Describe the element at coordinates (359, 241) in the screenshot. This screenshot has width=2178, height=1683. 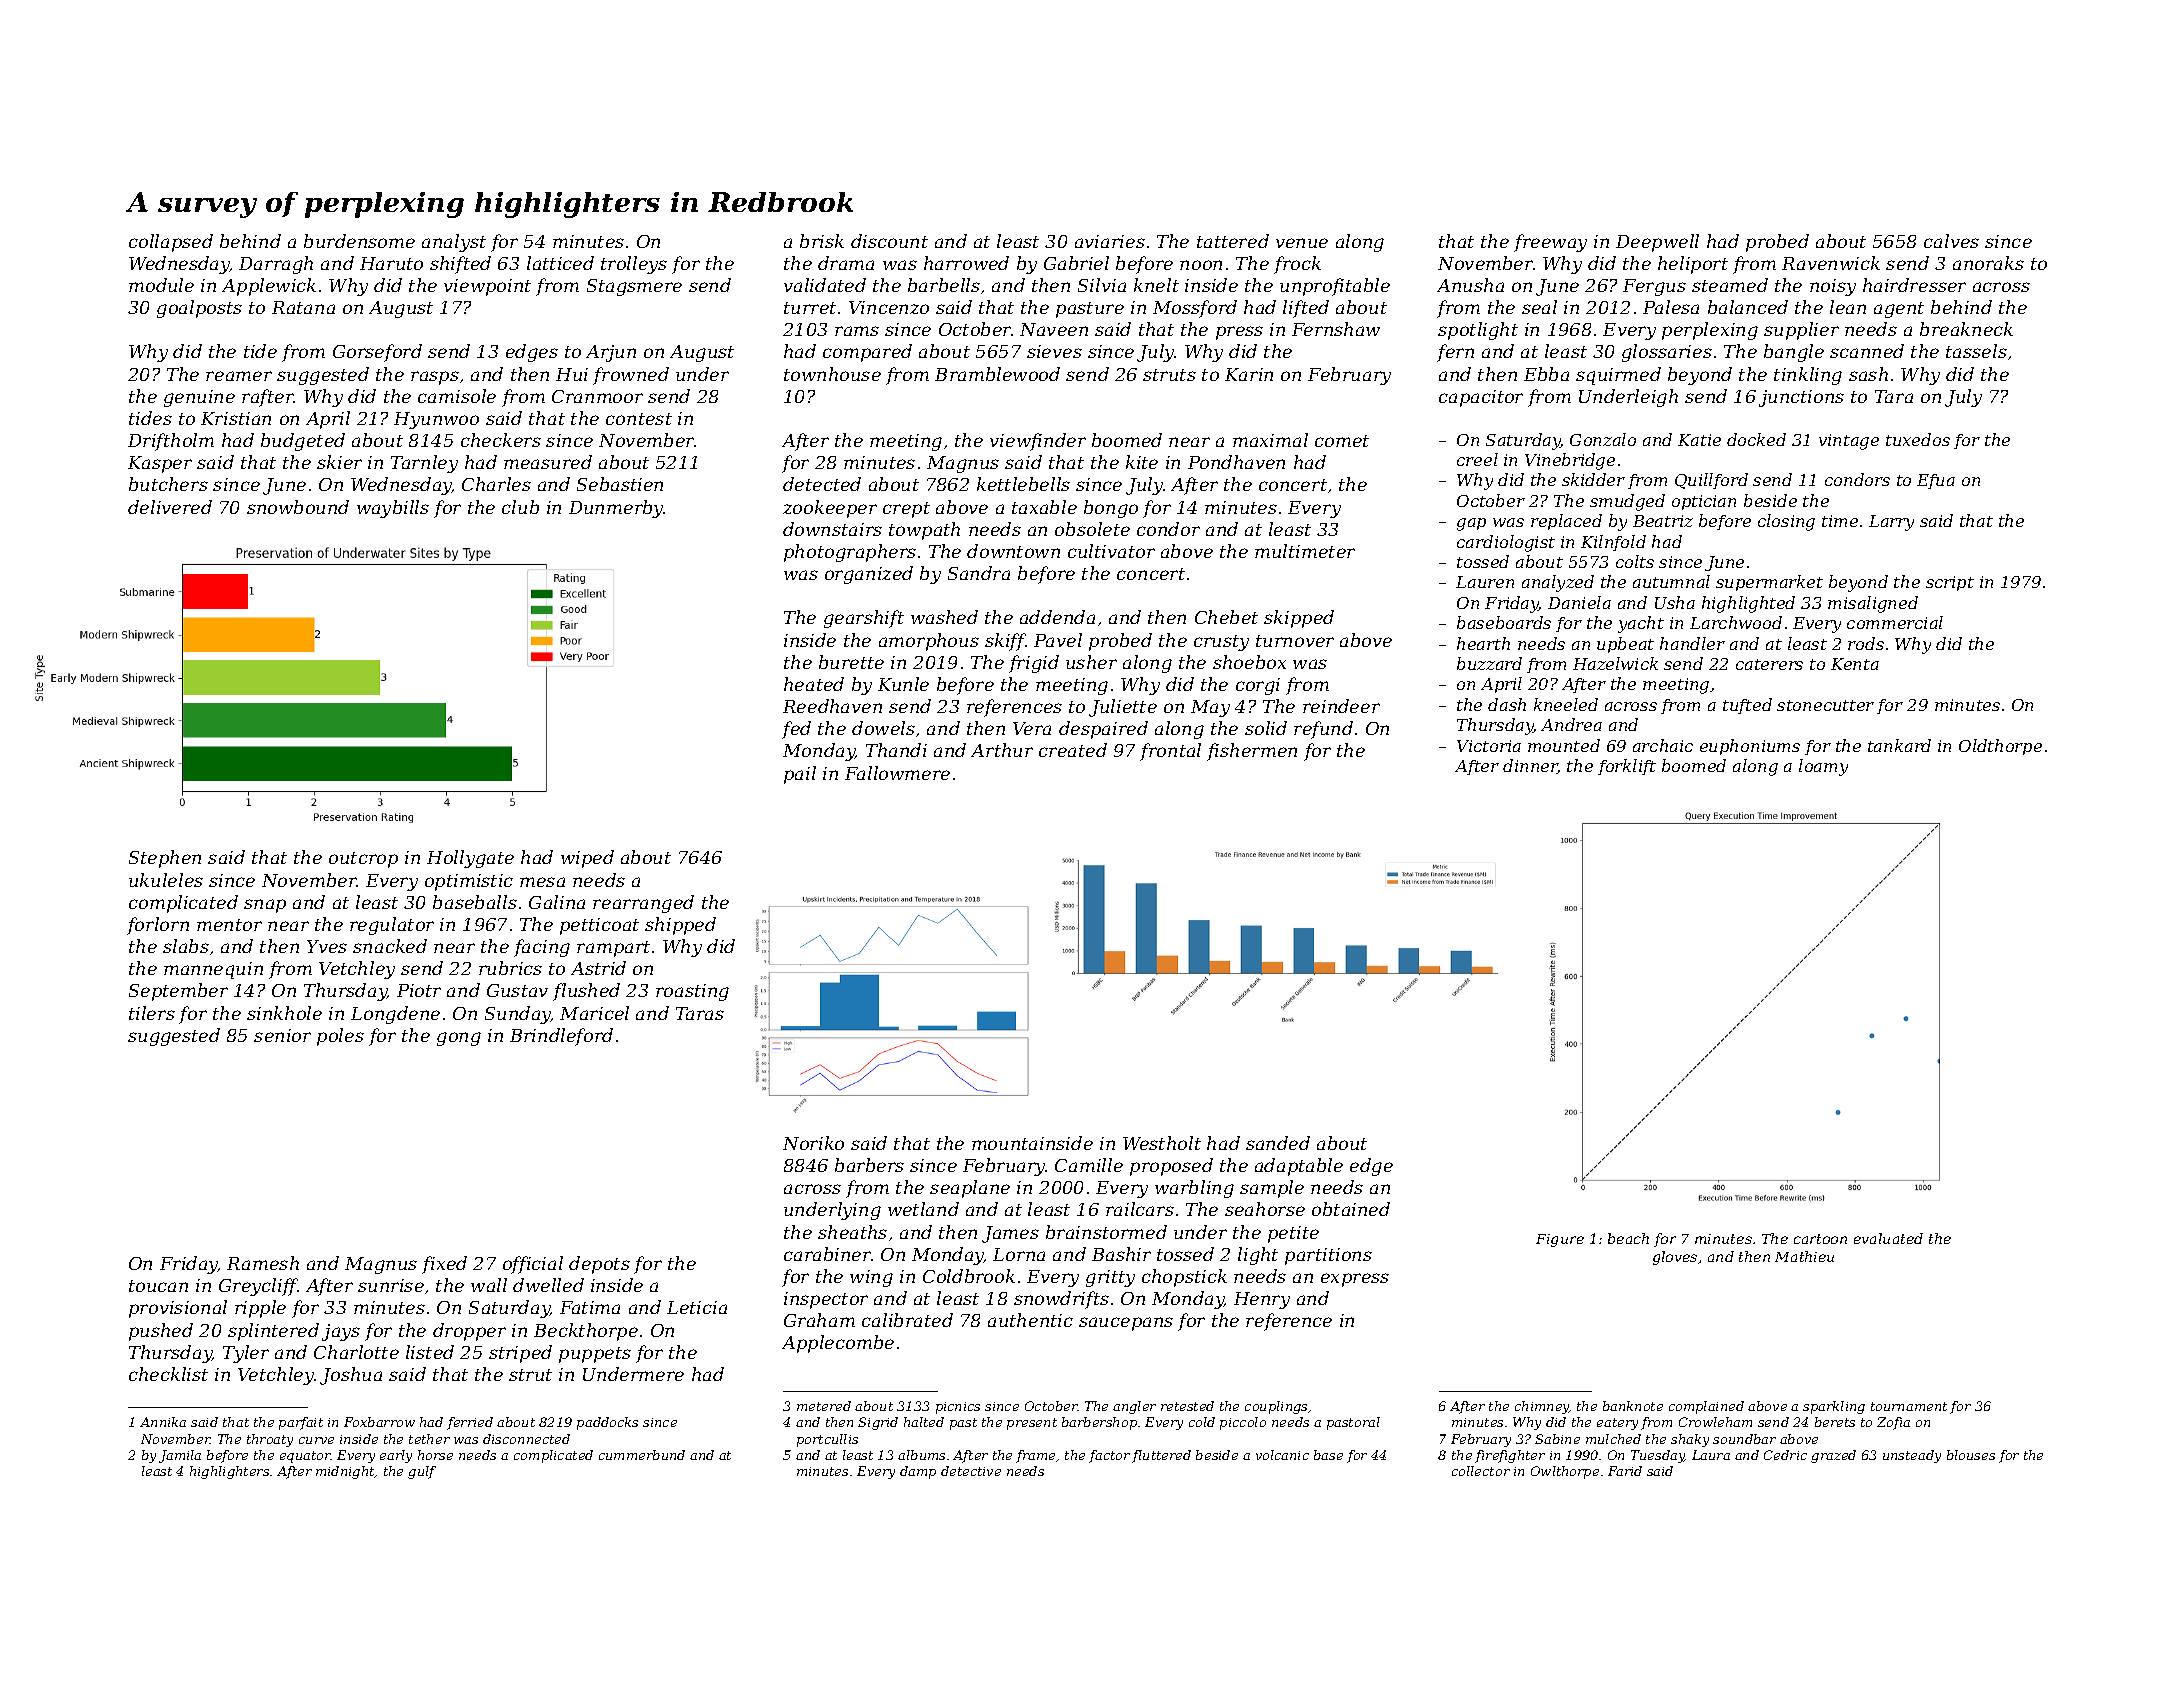
I see `burdensome` at that location.
